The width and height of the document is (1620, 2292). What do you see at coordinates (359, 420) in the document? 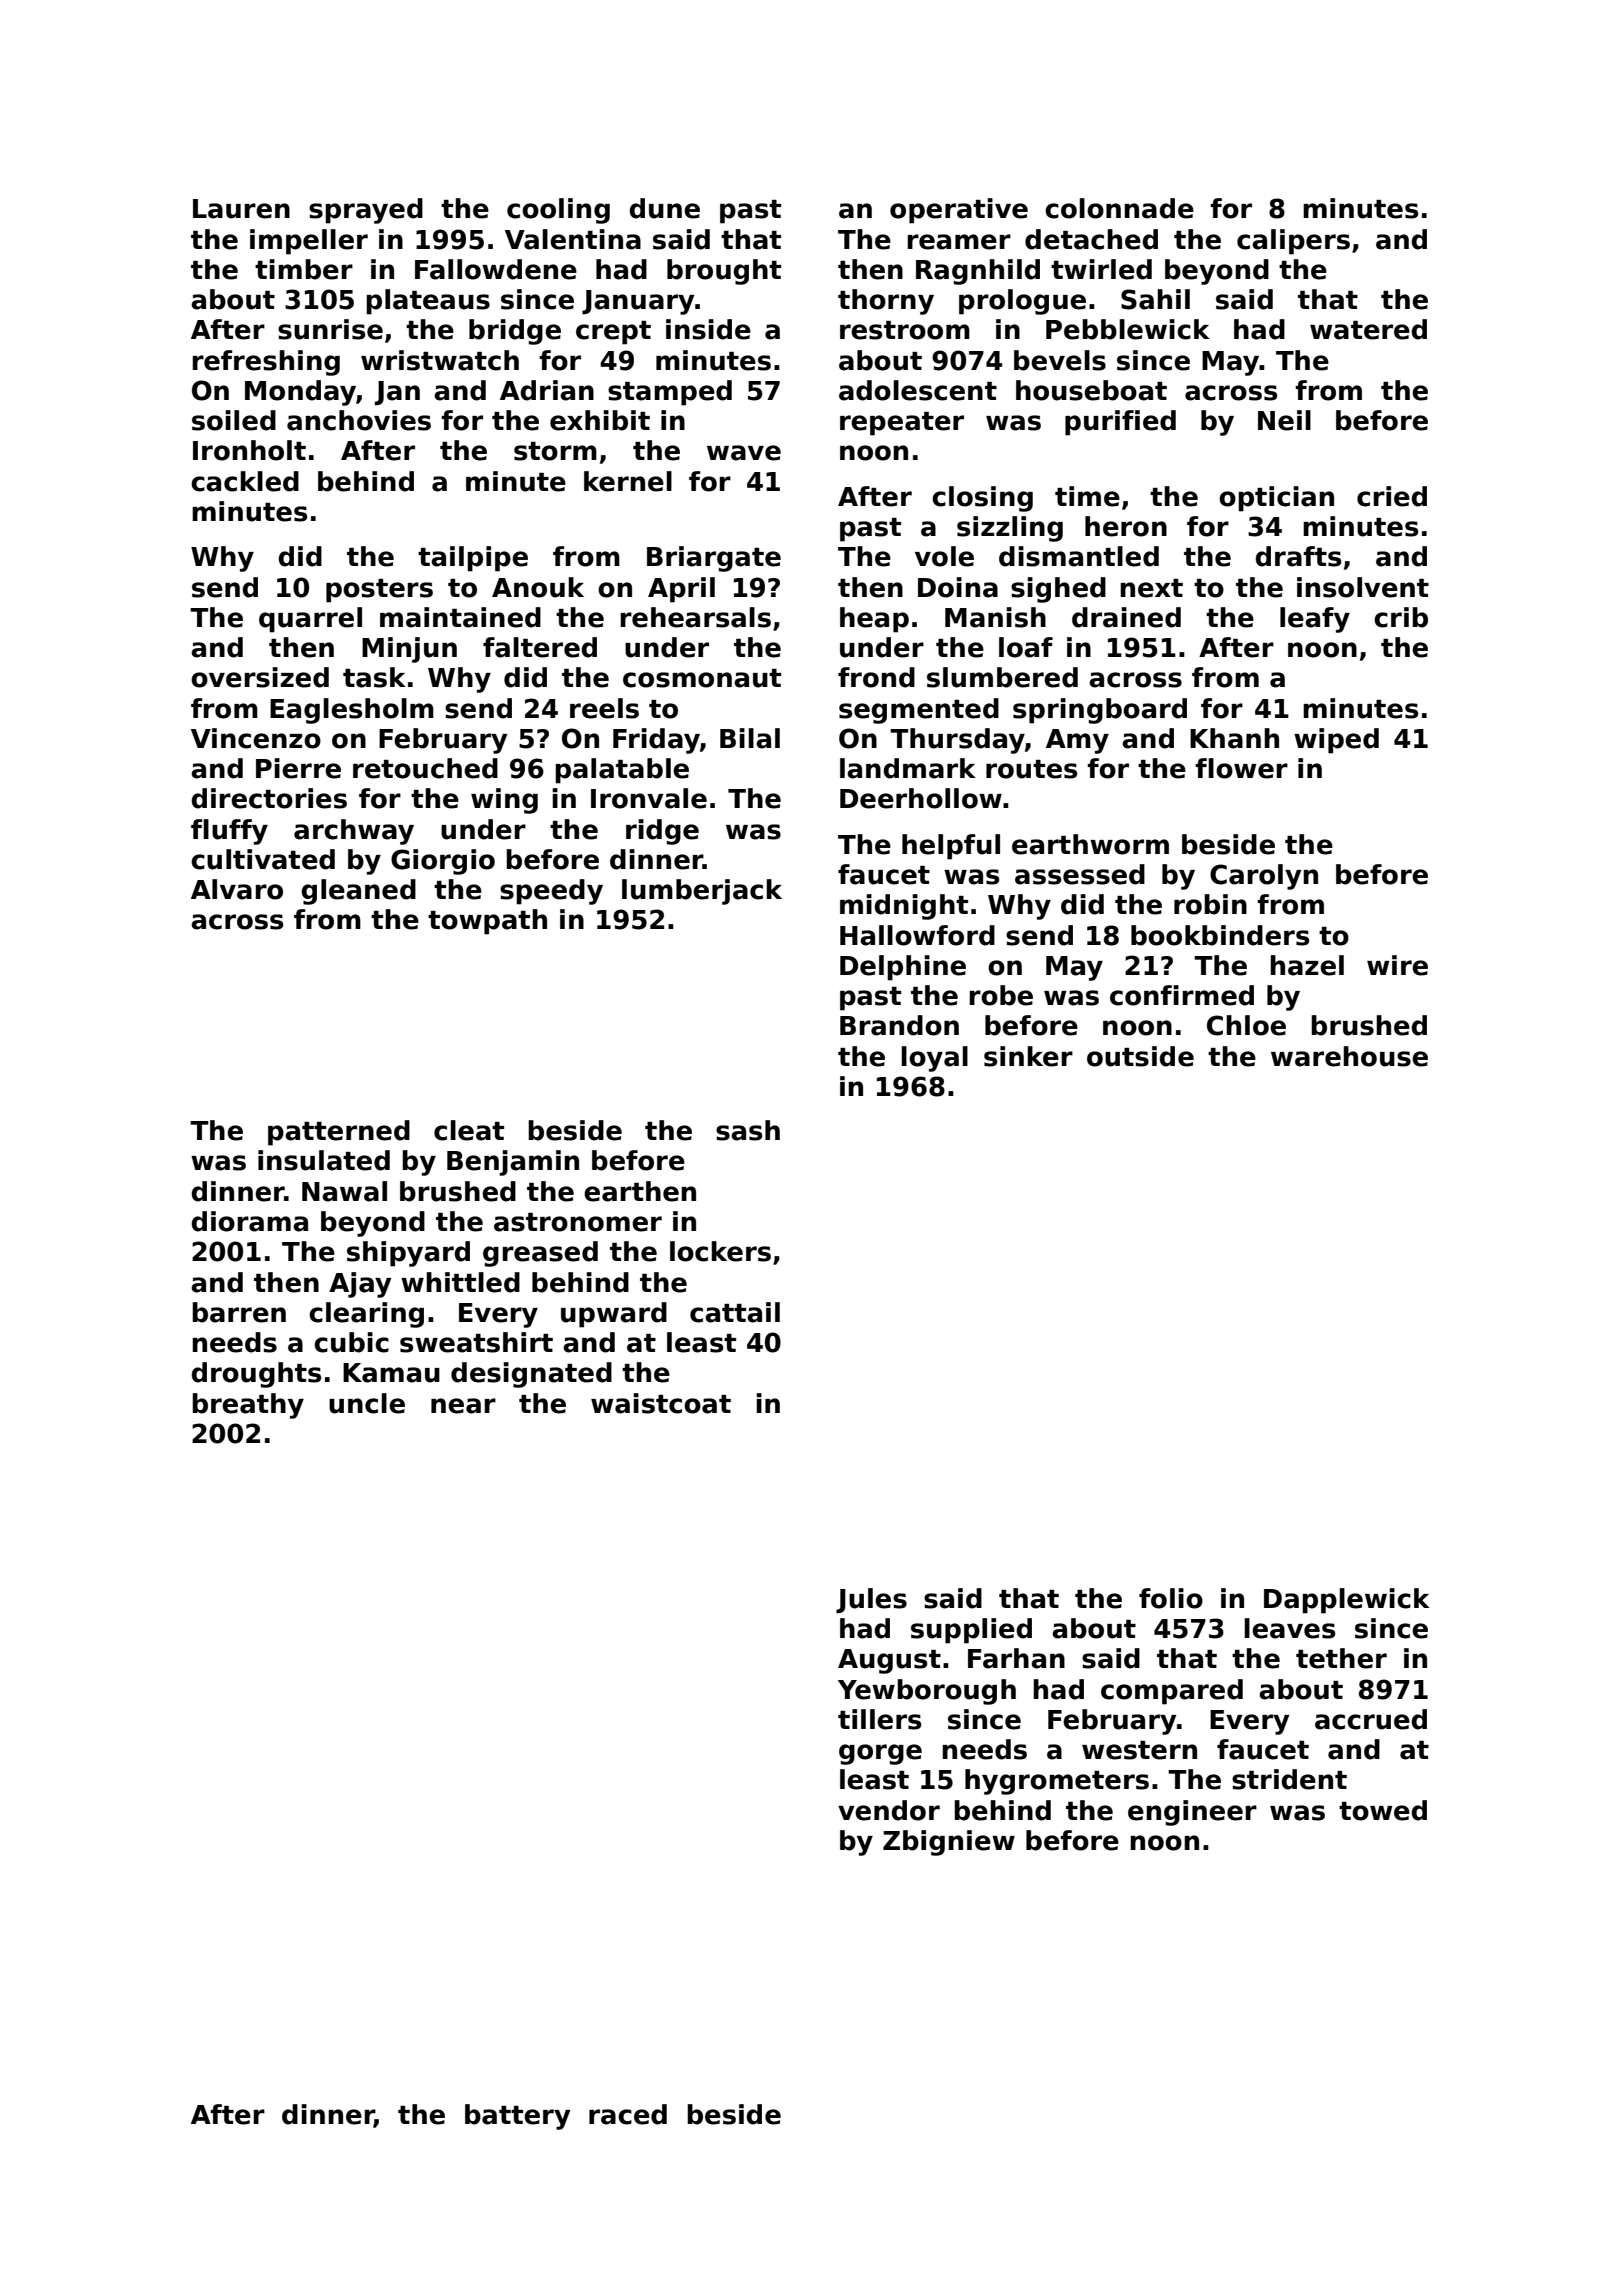
I see `anchovies` at bounding box center [359, 420].
